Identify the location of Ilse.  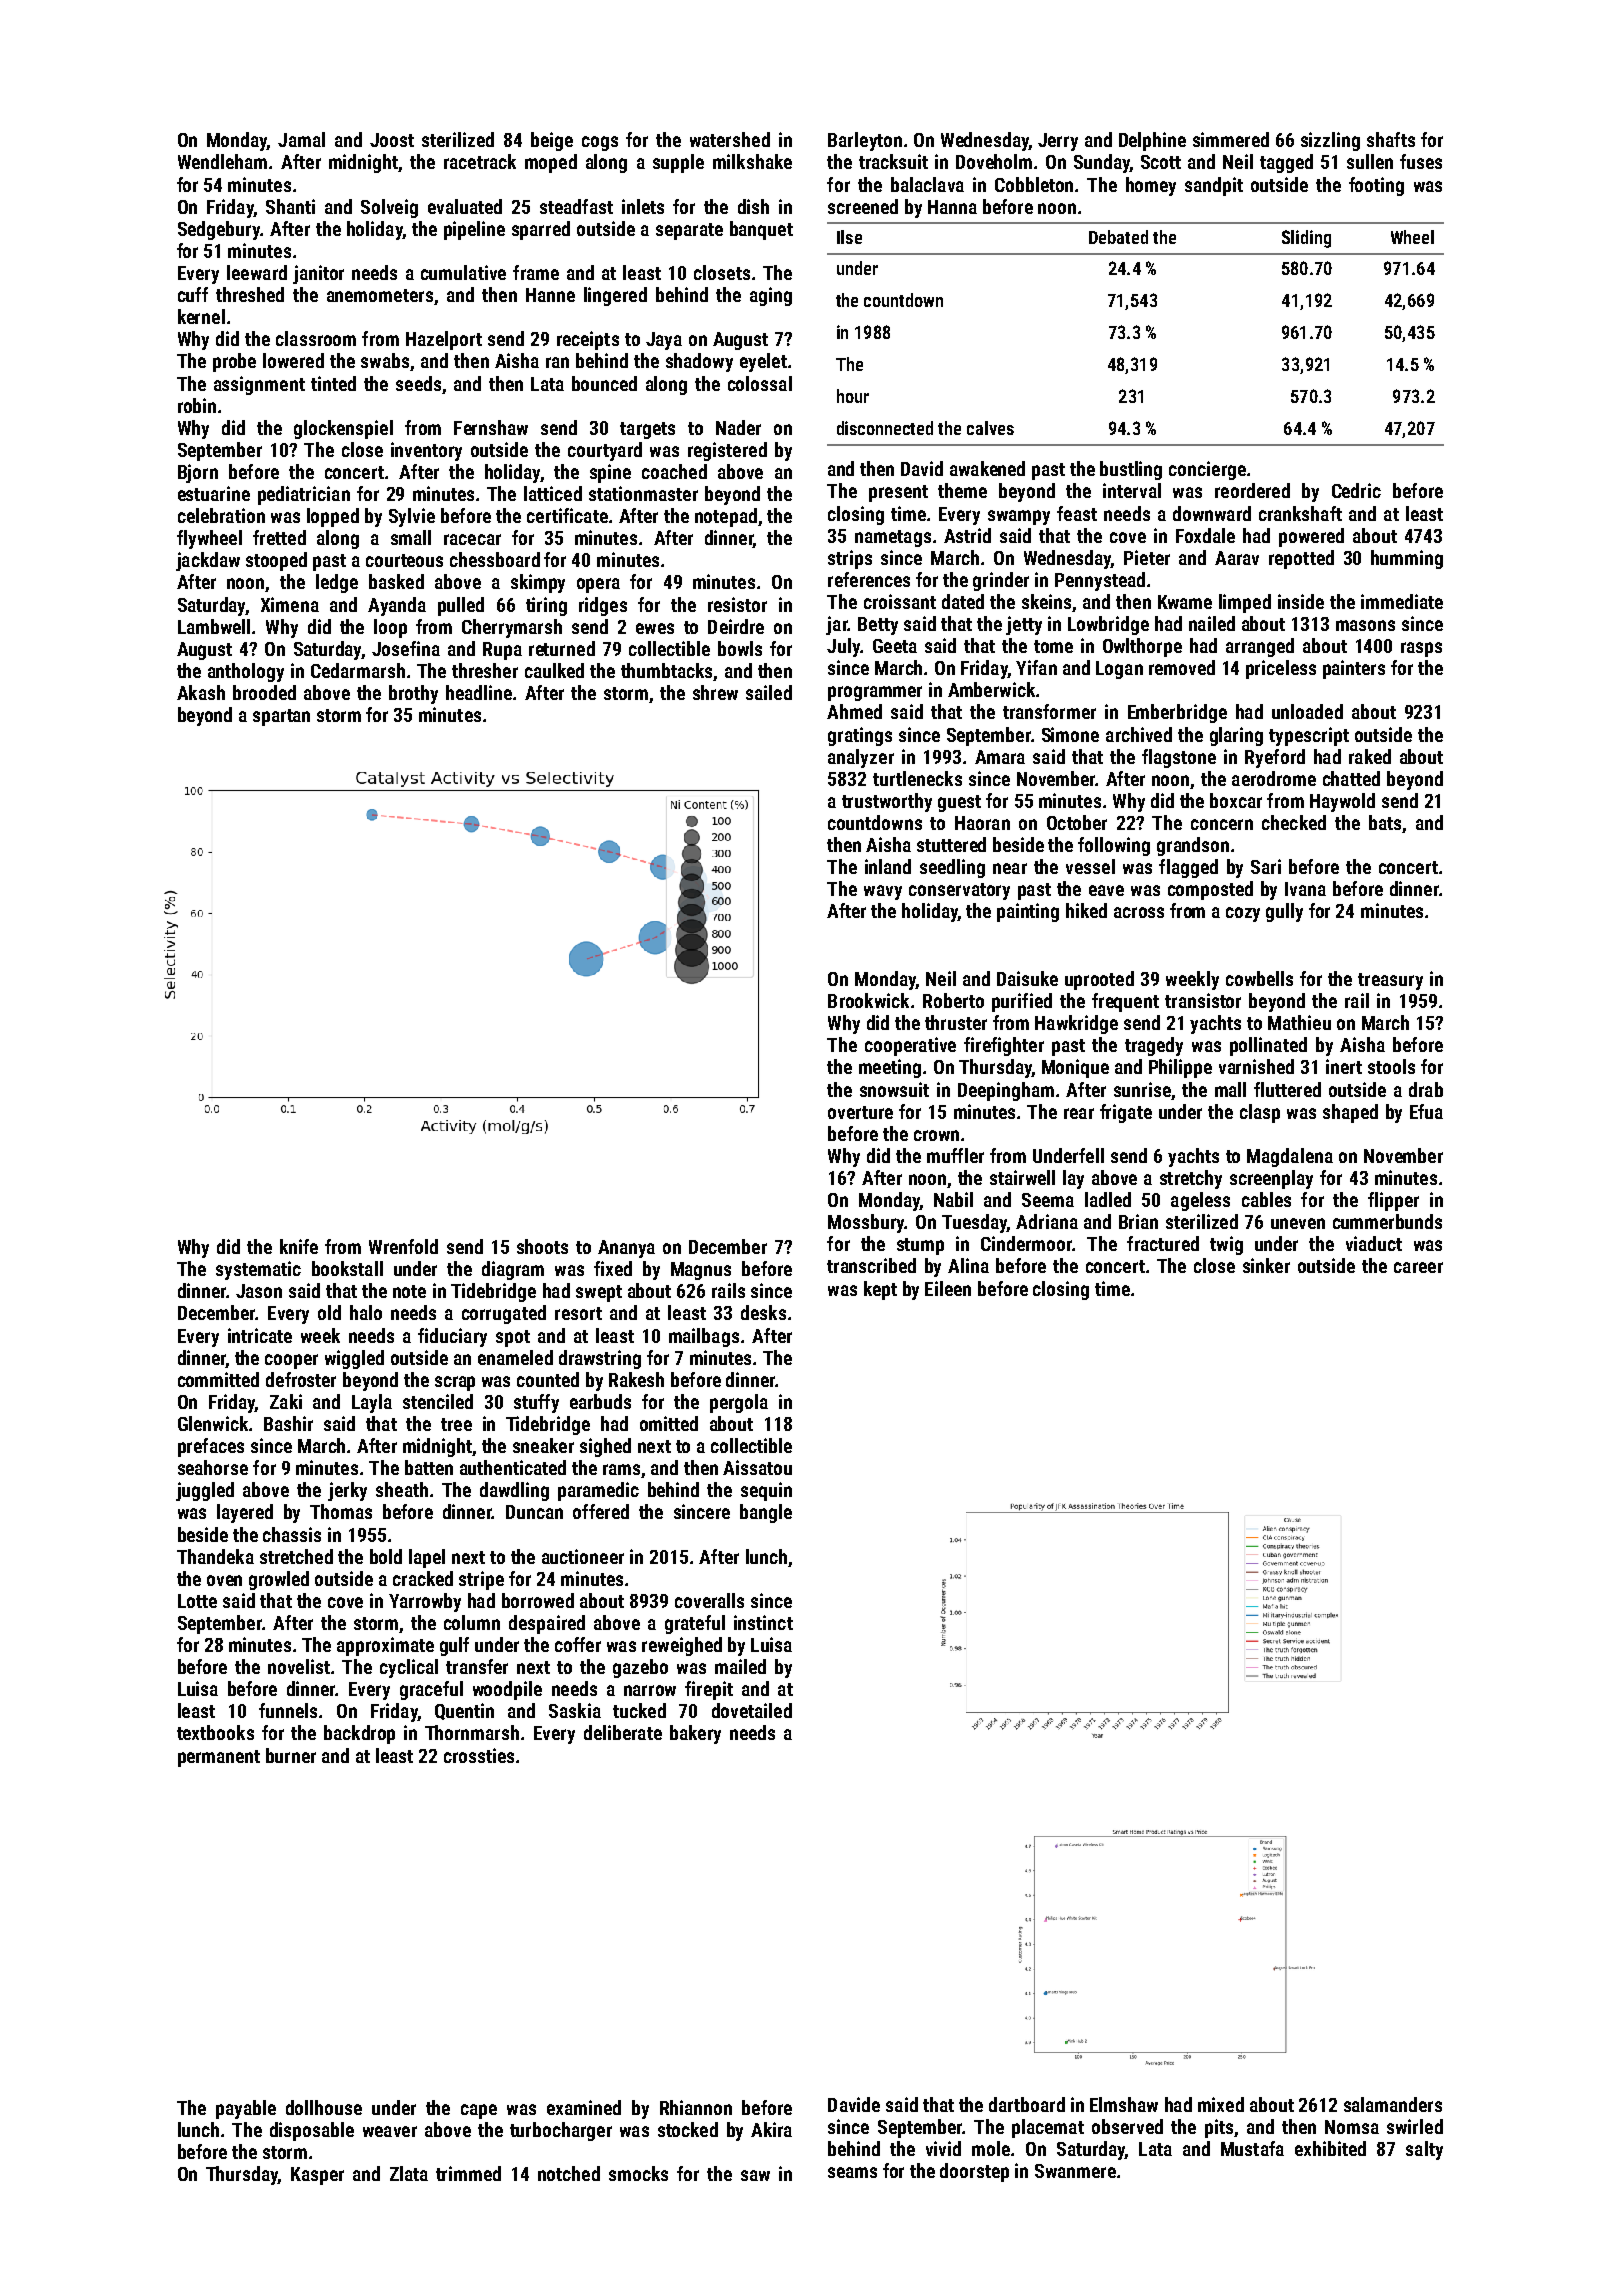
(849, 237).
